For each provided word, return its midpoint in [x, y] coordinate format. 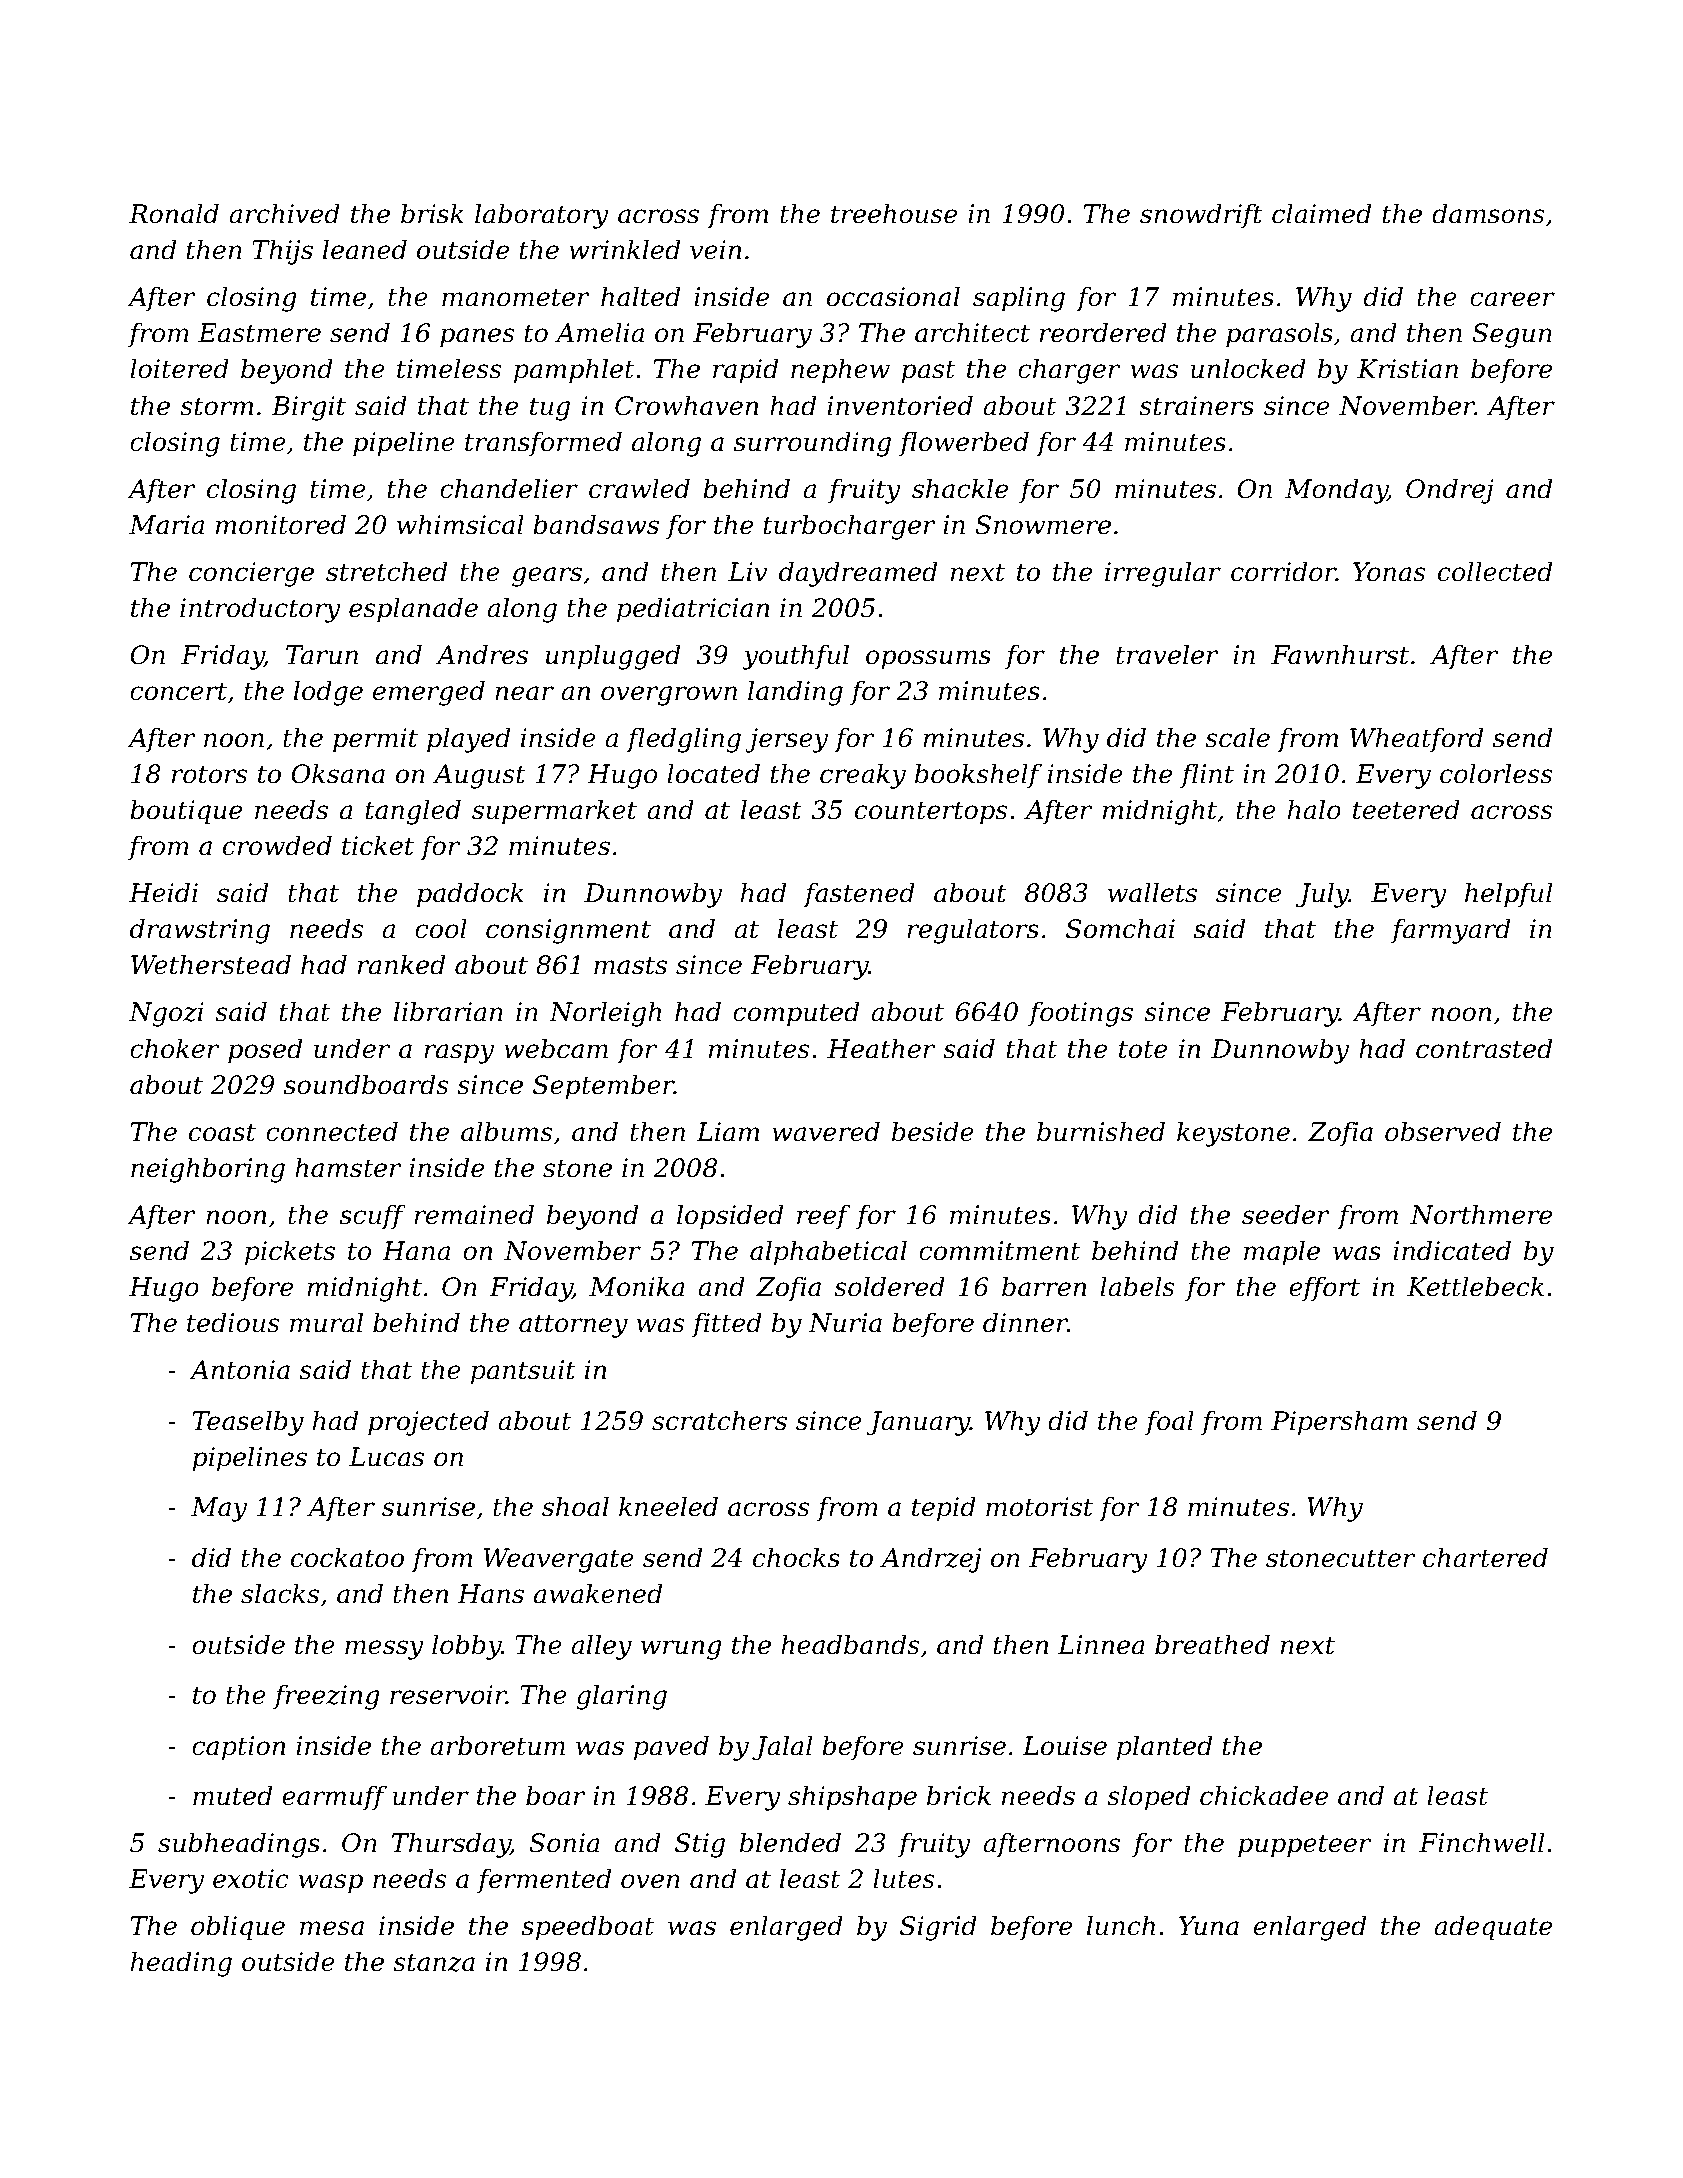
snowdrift [1201, 215]
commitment [999, 1251]
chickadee [1264, 1795]
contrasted [1484, 1048]
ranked [401, 964]
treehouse [894, 213]
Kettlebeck [1475, 1286]
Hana [416, 1251]
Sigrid [938, 1928]
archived [284, 213]
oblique [238, 1928]
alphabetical [828, 1253]
